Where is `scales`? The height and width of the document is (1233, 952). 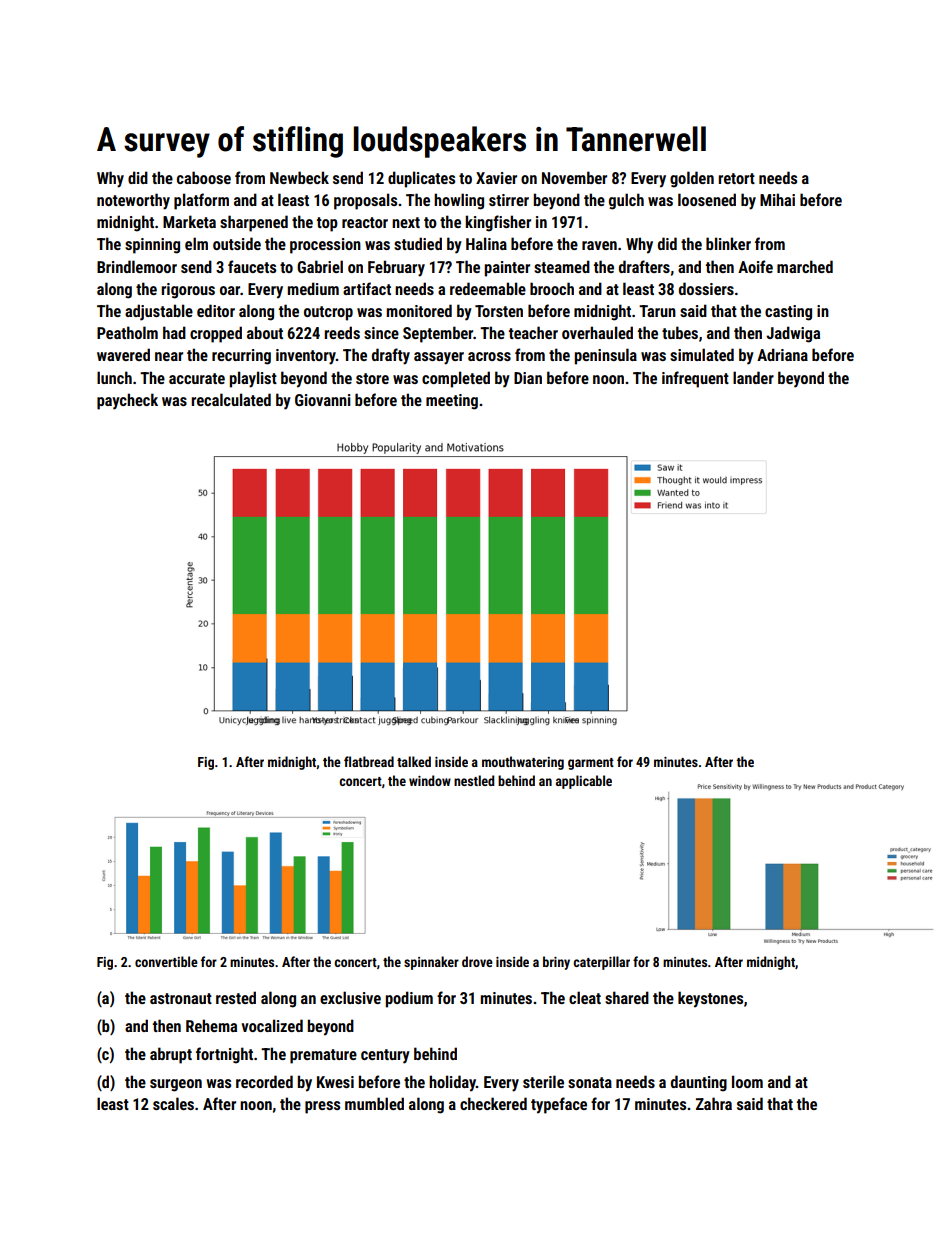
scales is located at coordinates (173, 1103).
